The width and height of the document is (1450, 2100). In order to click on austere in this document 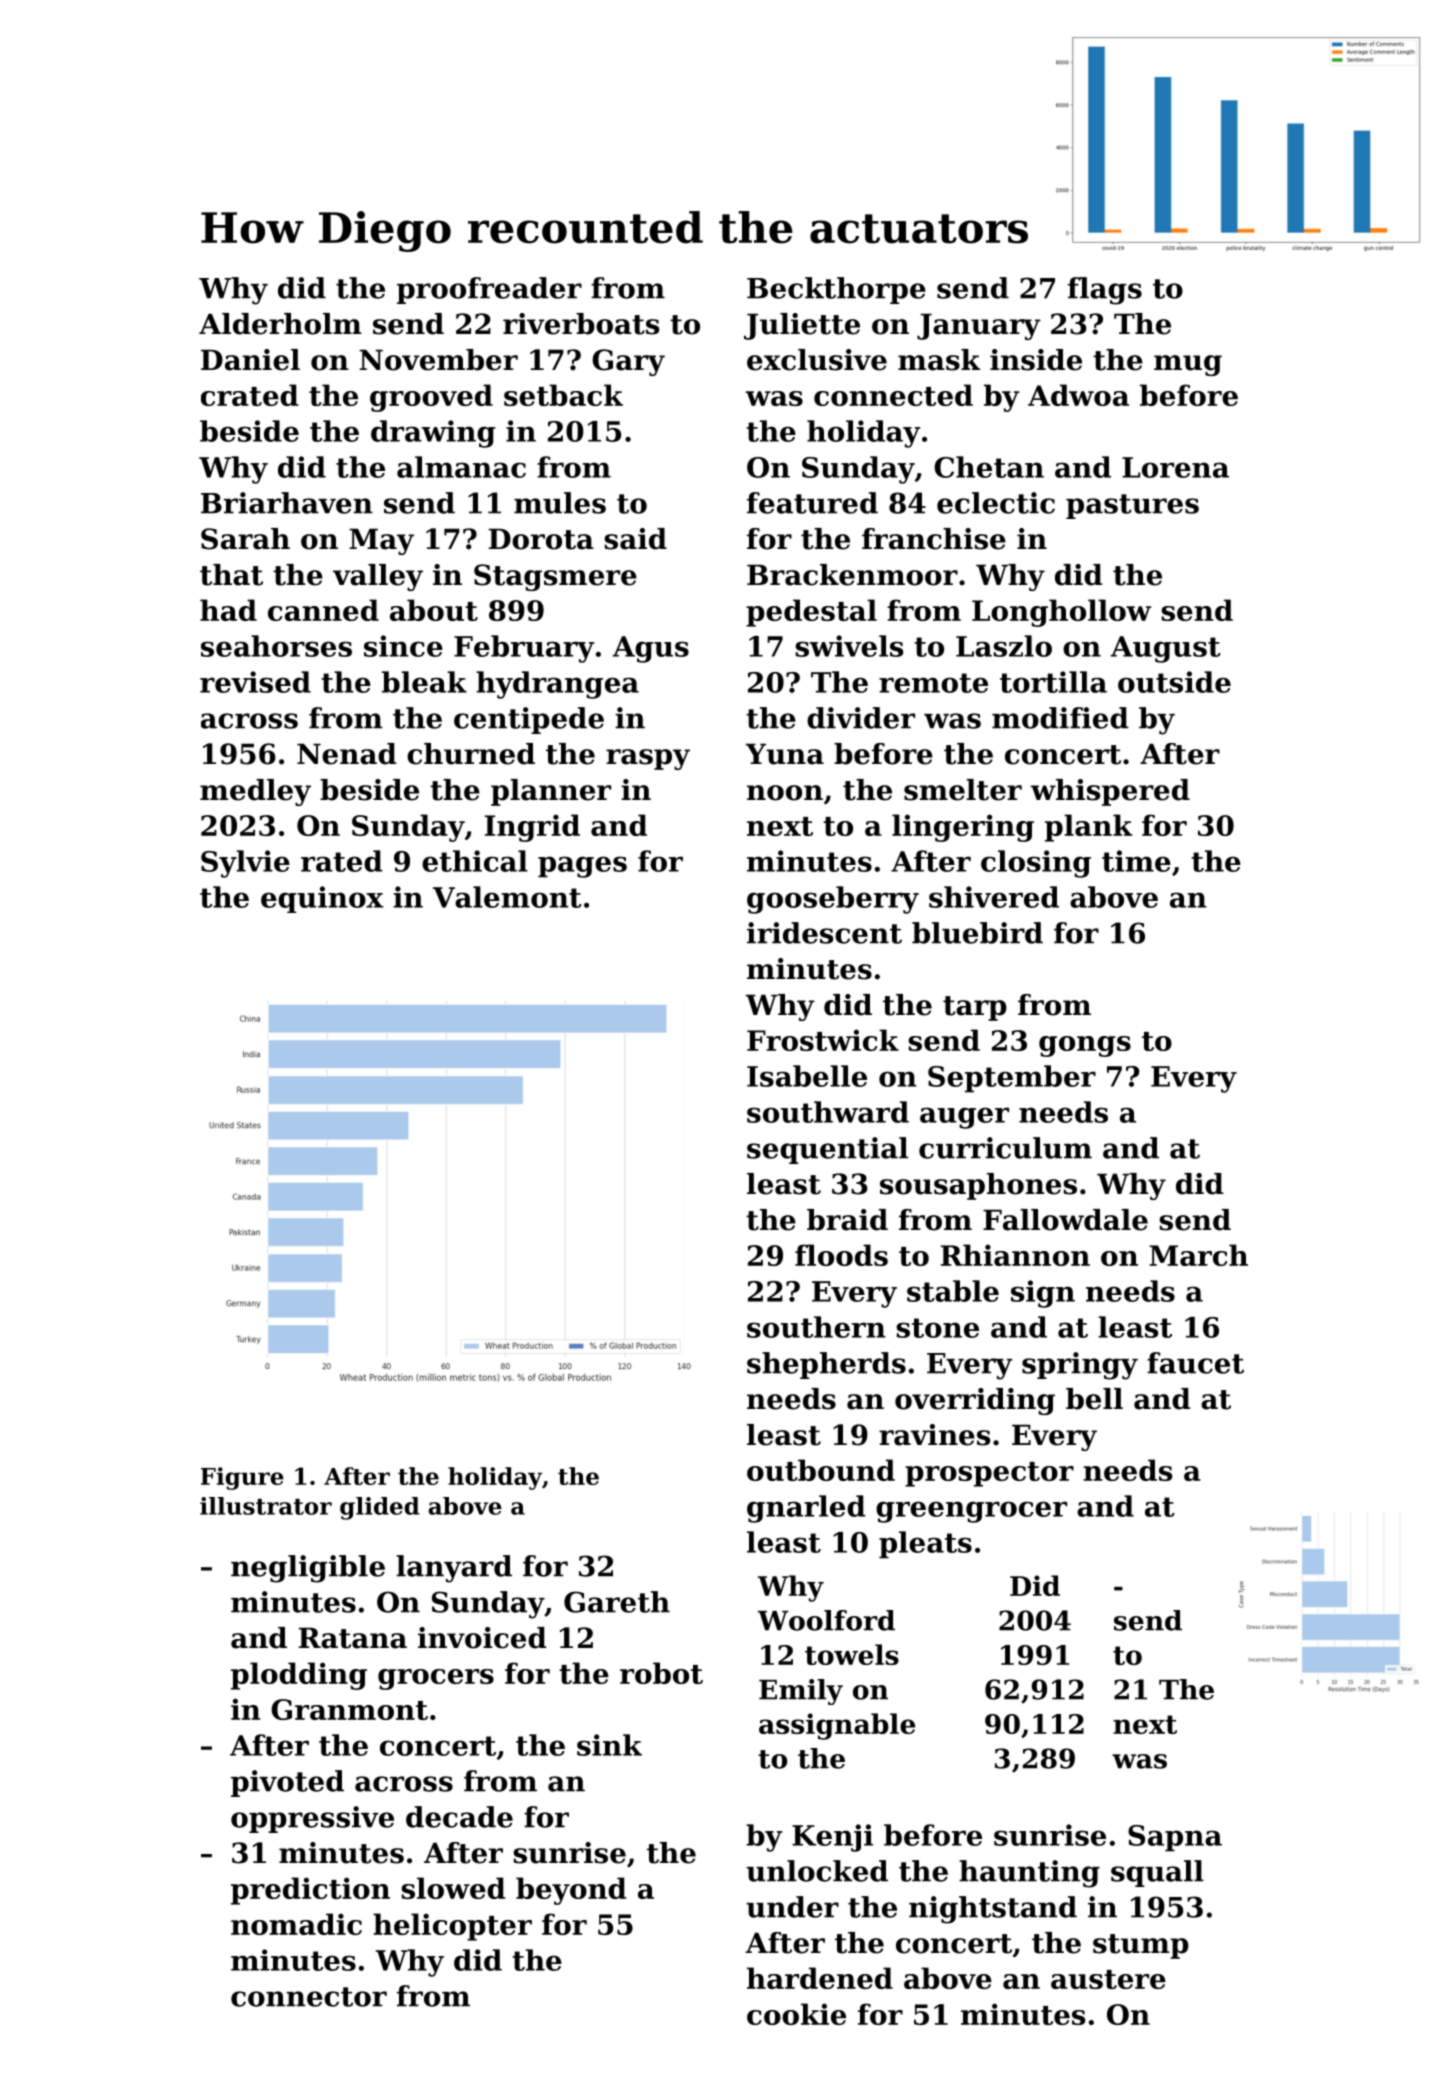, I will do `click(1108, 1979)`.
